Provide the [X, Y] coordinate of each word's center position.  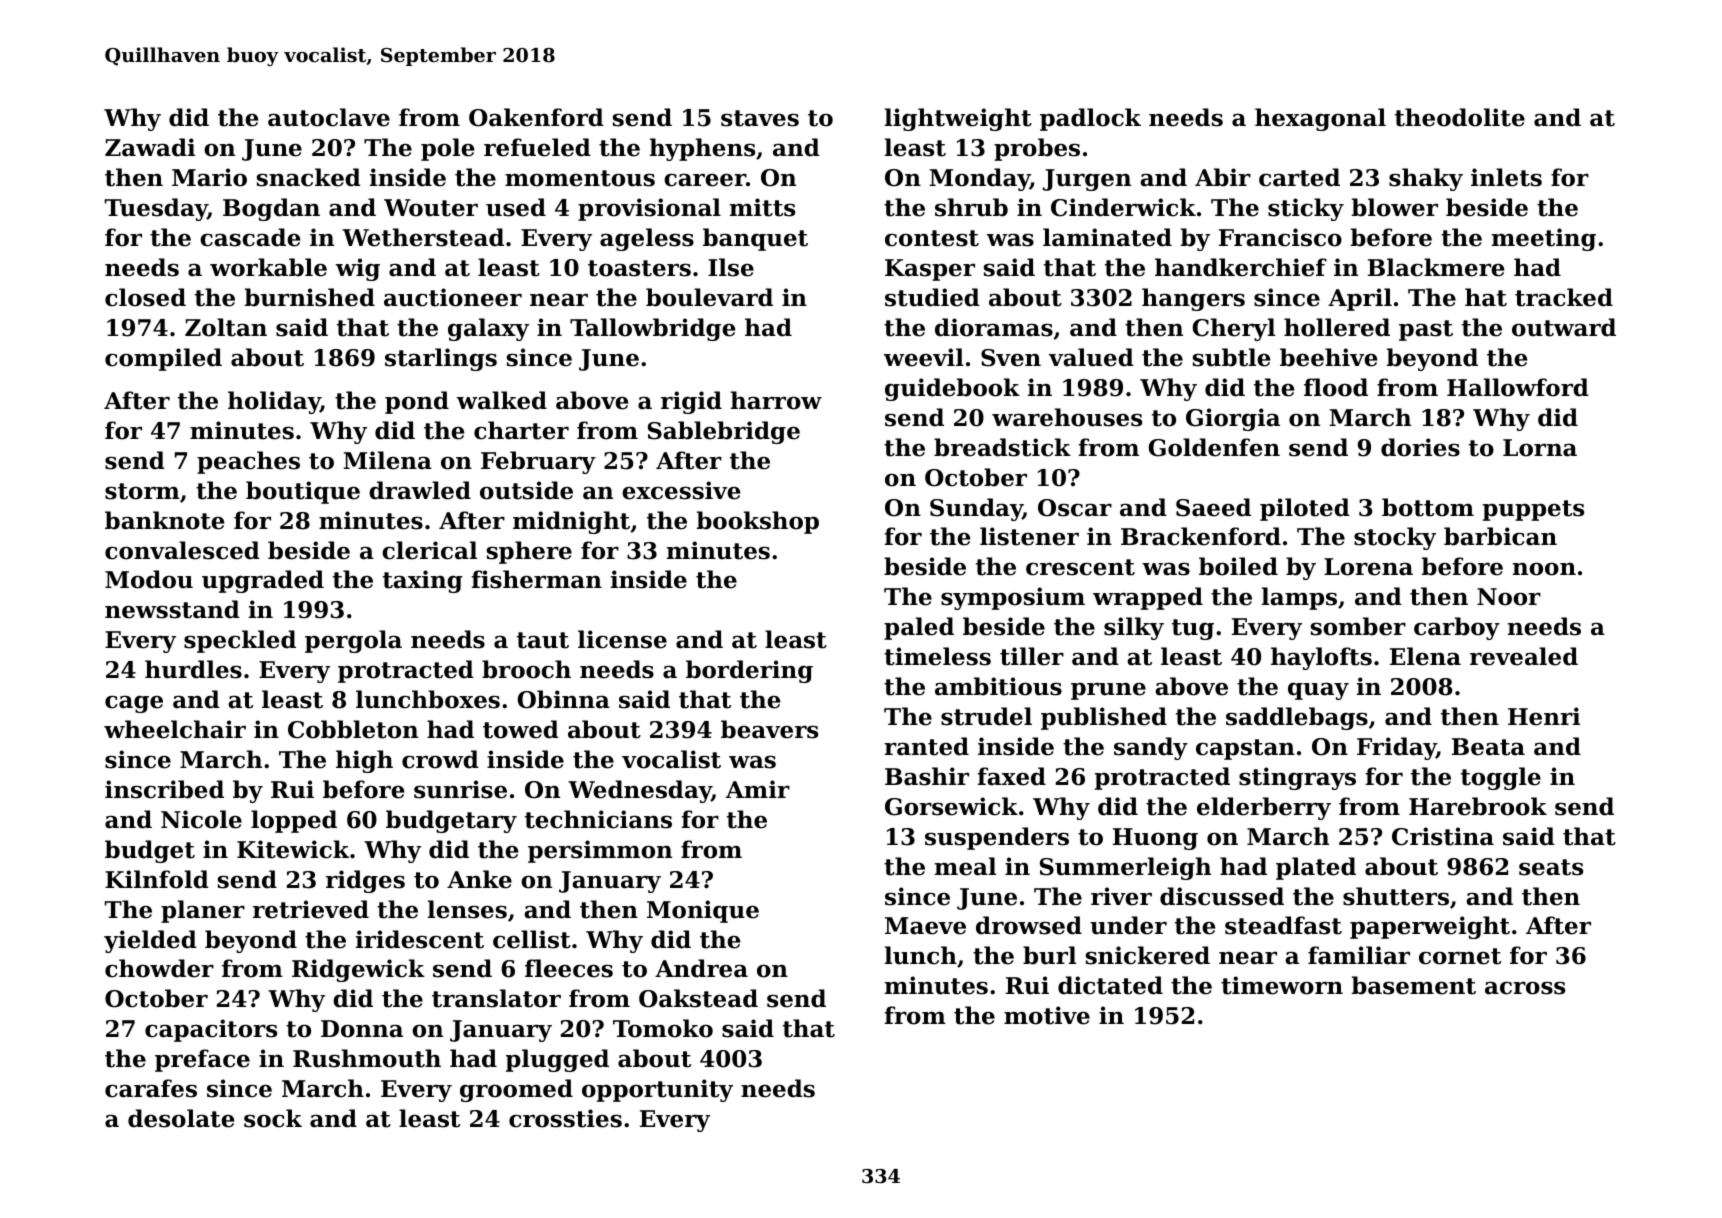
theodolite [1460, 117]
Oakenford [536, 117]
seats [1551, 867]
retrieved [311, 909]
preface [202, 1060]
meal [965, 866]
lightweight [958, 119]
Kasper [930, 270]
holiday [274, 402]
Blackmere [1436, 267]
